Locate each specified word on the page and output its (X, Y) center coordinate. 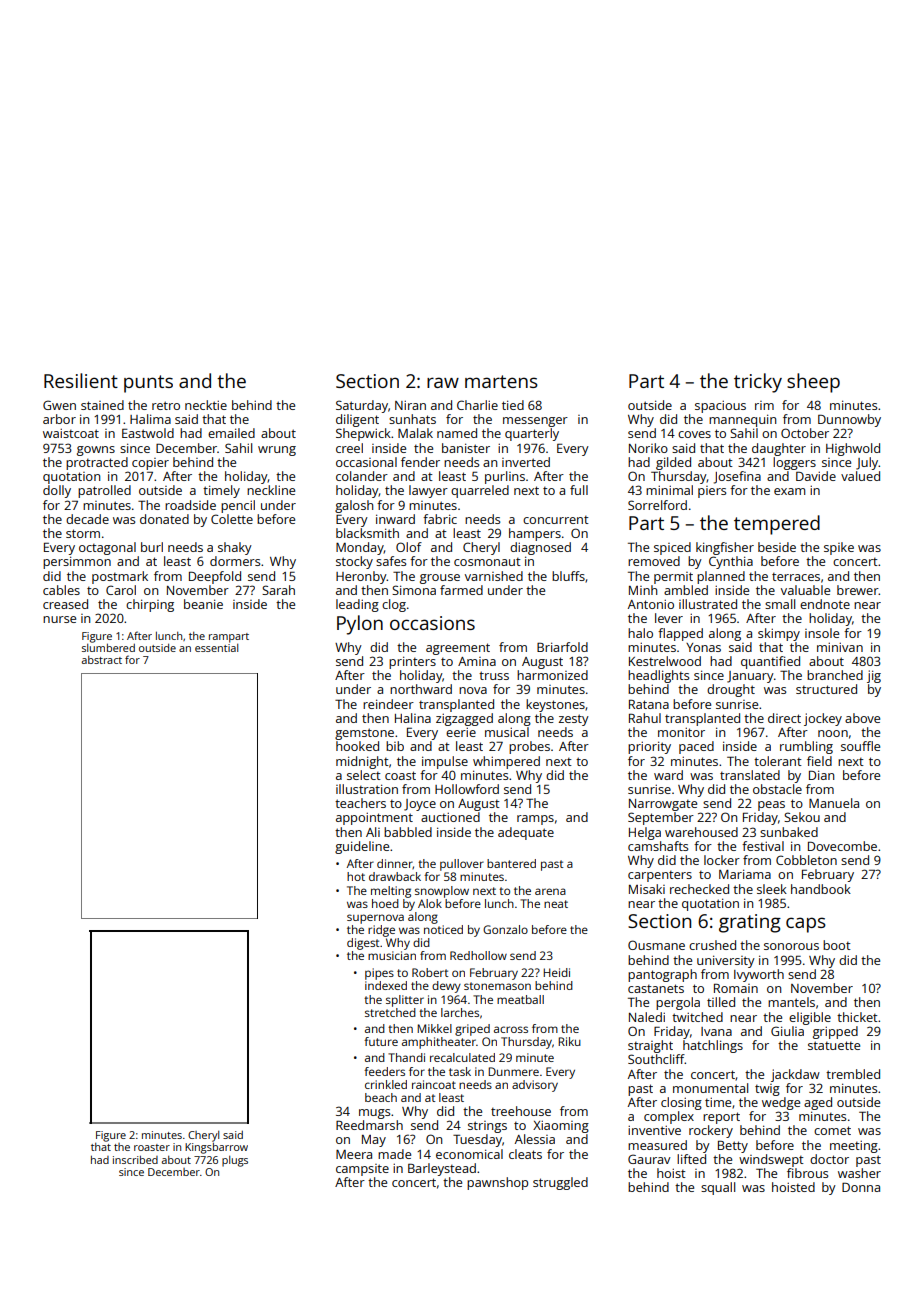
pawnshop (497, 1183)
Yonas (703, 647)
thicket (857, 1017)
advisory (535, 1086)
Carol (121, 590)
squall (718, 1188)
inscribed (135, 1159)
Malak (415, 433)
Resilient (81, 380)
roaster (152, 1147)
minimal (669, 490)
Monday (360, 548)
